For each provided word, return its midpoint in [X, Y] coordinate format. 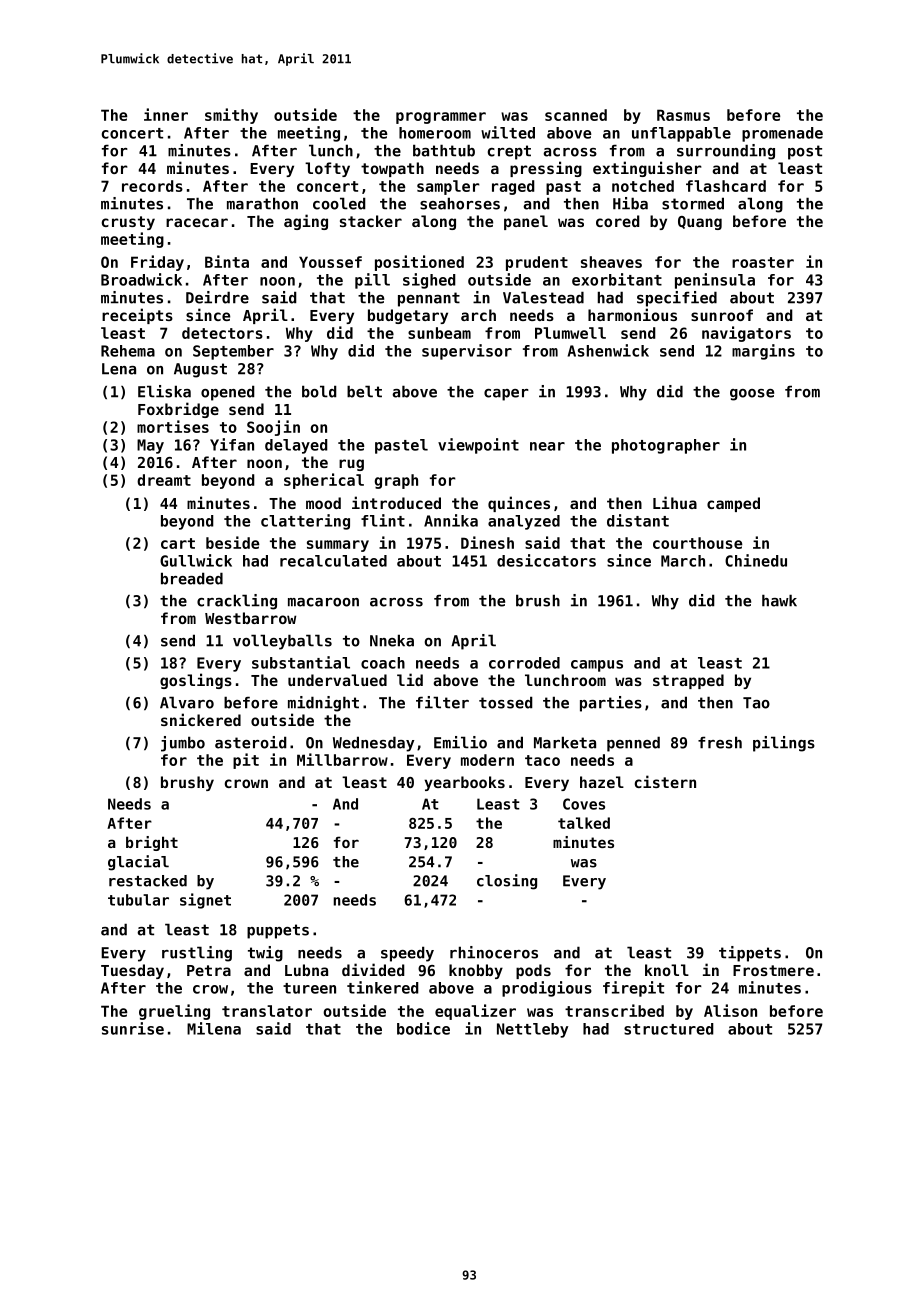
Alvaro [187, 702]
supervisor [467, 352]
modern [487, 760]
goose [752, 395]
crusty [128, 223]
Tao [756, 703]
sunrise [133, 1028]
